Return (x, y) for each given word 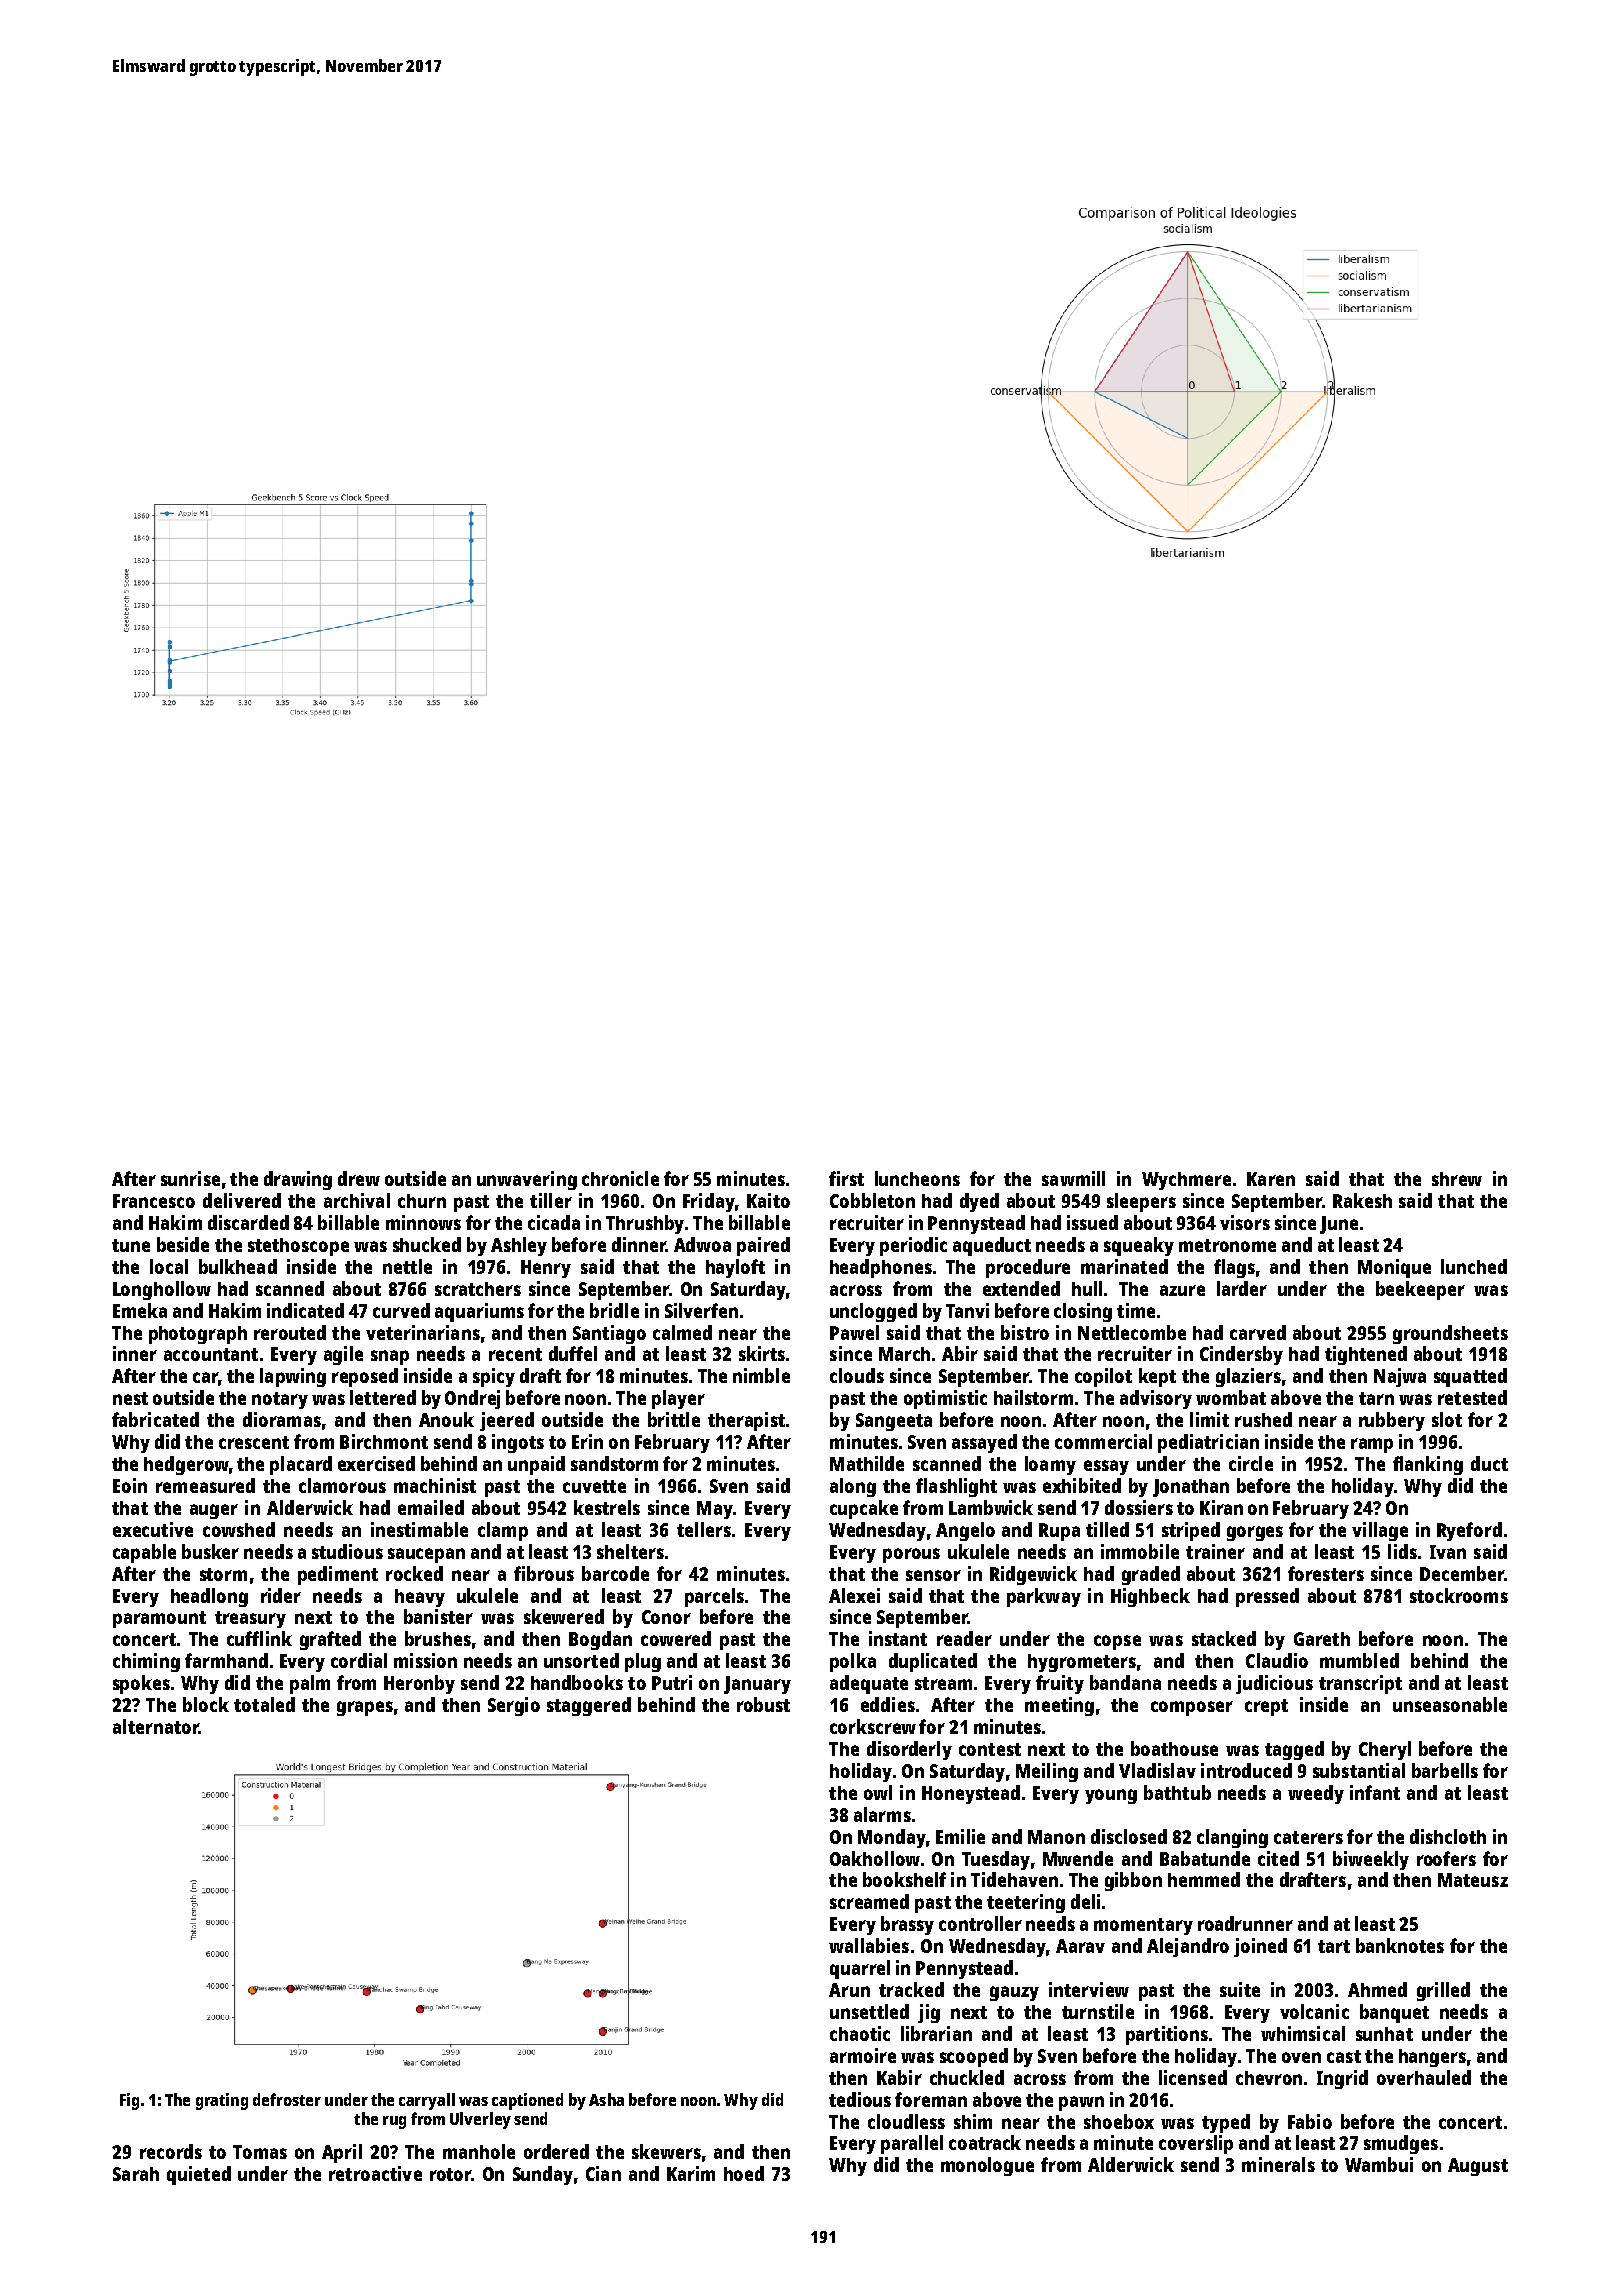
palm (310, 1684)
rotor (450, 2174)
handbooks (577, 1682)
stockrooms (1459, 1595)
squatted (1470, 1377)
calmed (682, 1332)
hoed (744, 2173)
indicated (305, 1310)
